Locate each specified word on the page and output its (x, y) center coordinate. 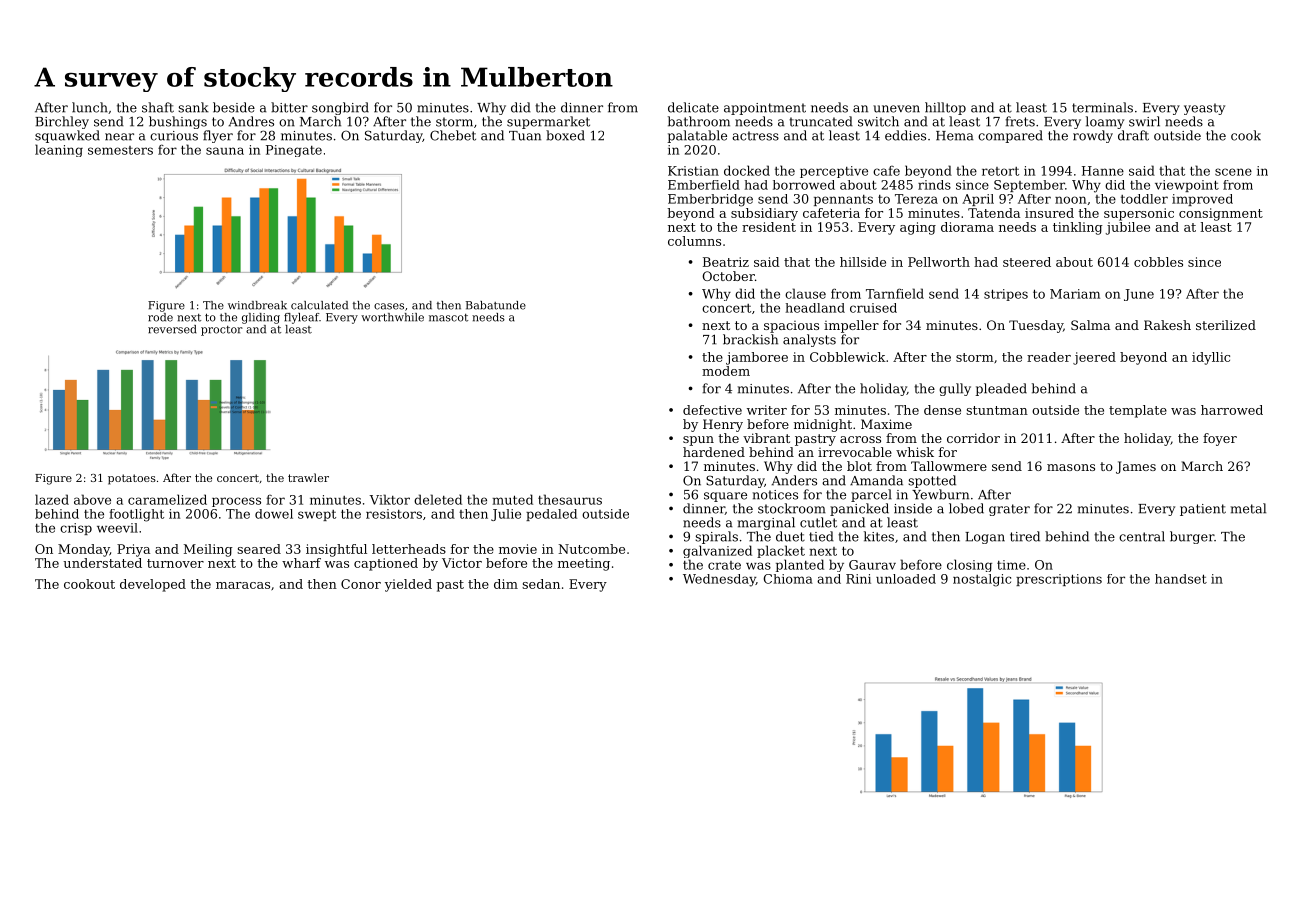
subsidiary (764, 214)
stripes (1006, 295)
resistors (394, 514)
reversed (172, 329)
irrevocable (855, 452)
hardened (714, 452)
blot (859, 466)
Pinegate (294, 151)
